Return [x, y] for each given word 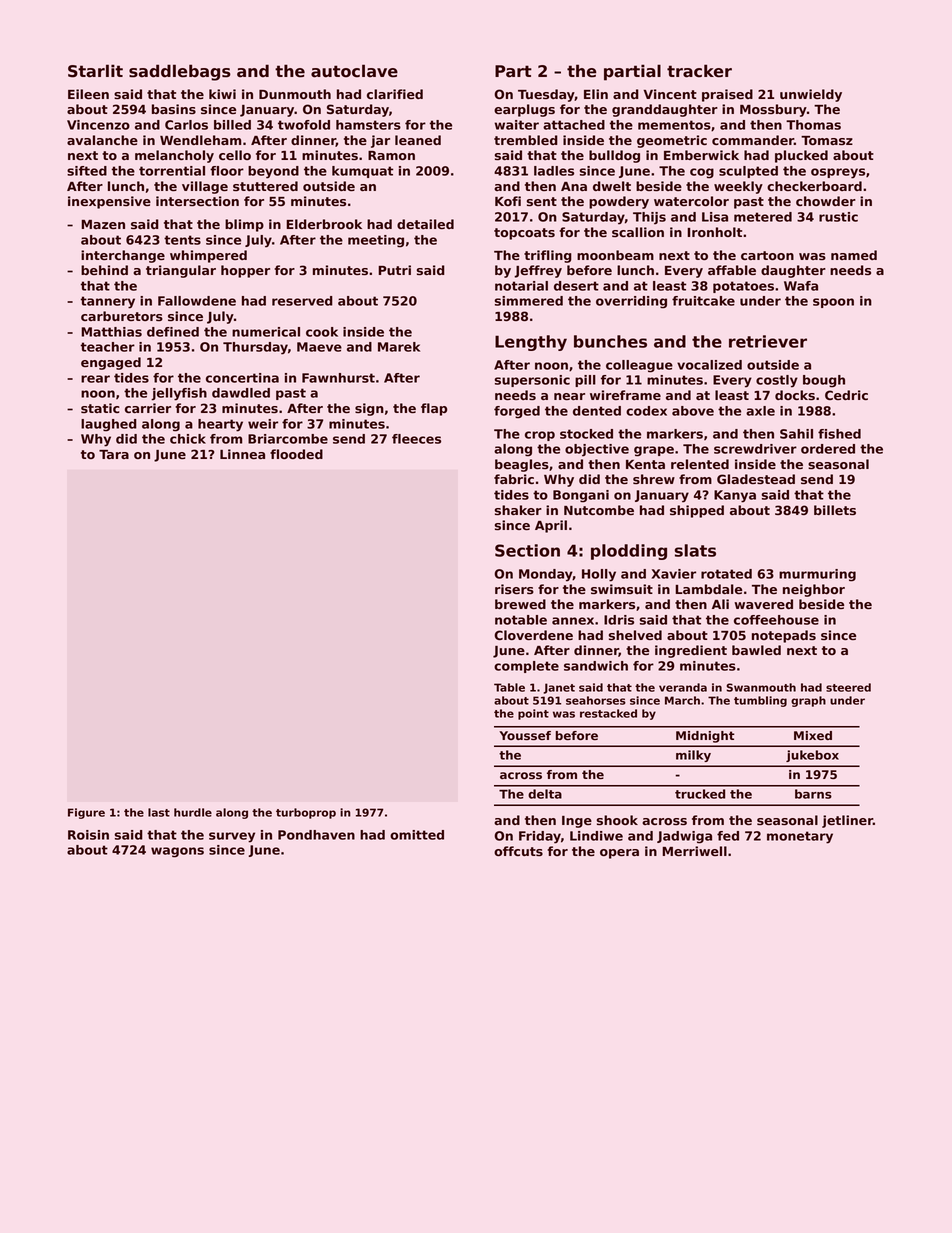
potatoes [743, 287]
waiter [516, 125]
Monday [546, 575]
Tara [114, 454]
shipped [697, 511]
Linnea [242, 454]
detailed [425, 224]
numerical [266, 332]
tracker [699, 71]
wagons [177, 852]
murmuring [817, 575]
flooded [296, 454]
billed [232, 125]
